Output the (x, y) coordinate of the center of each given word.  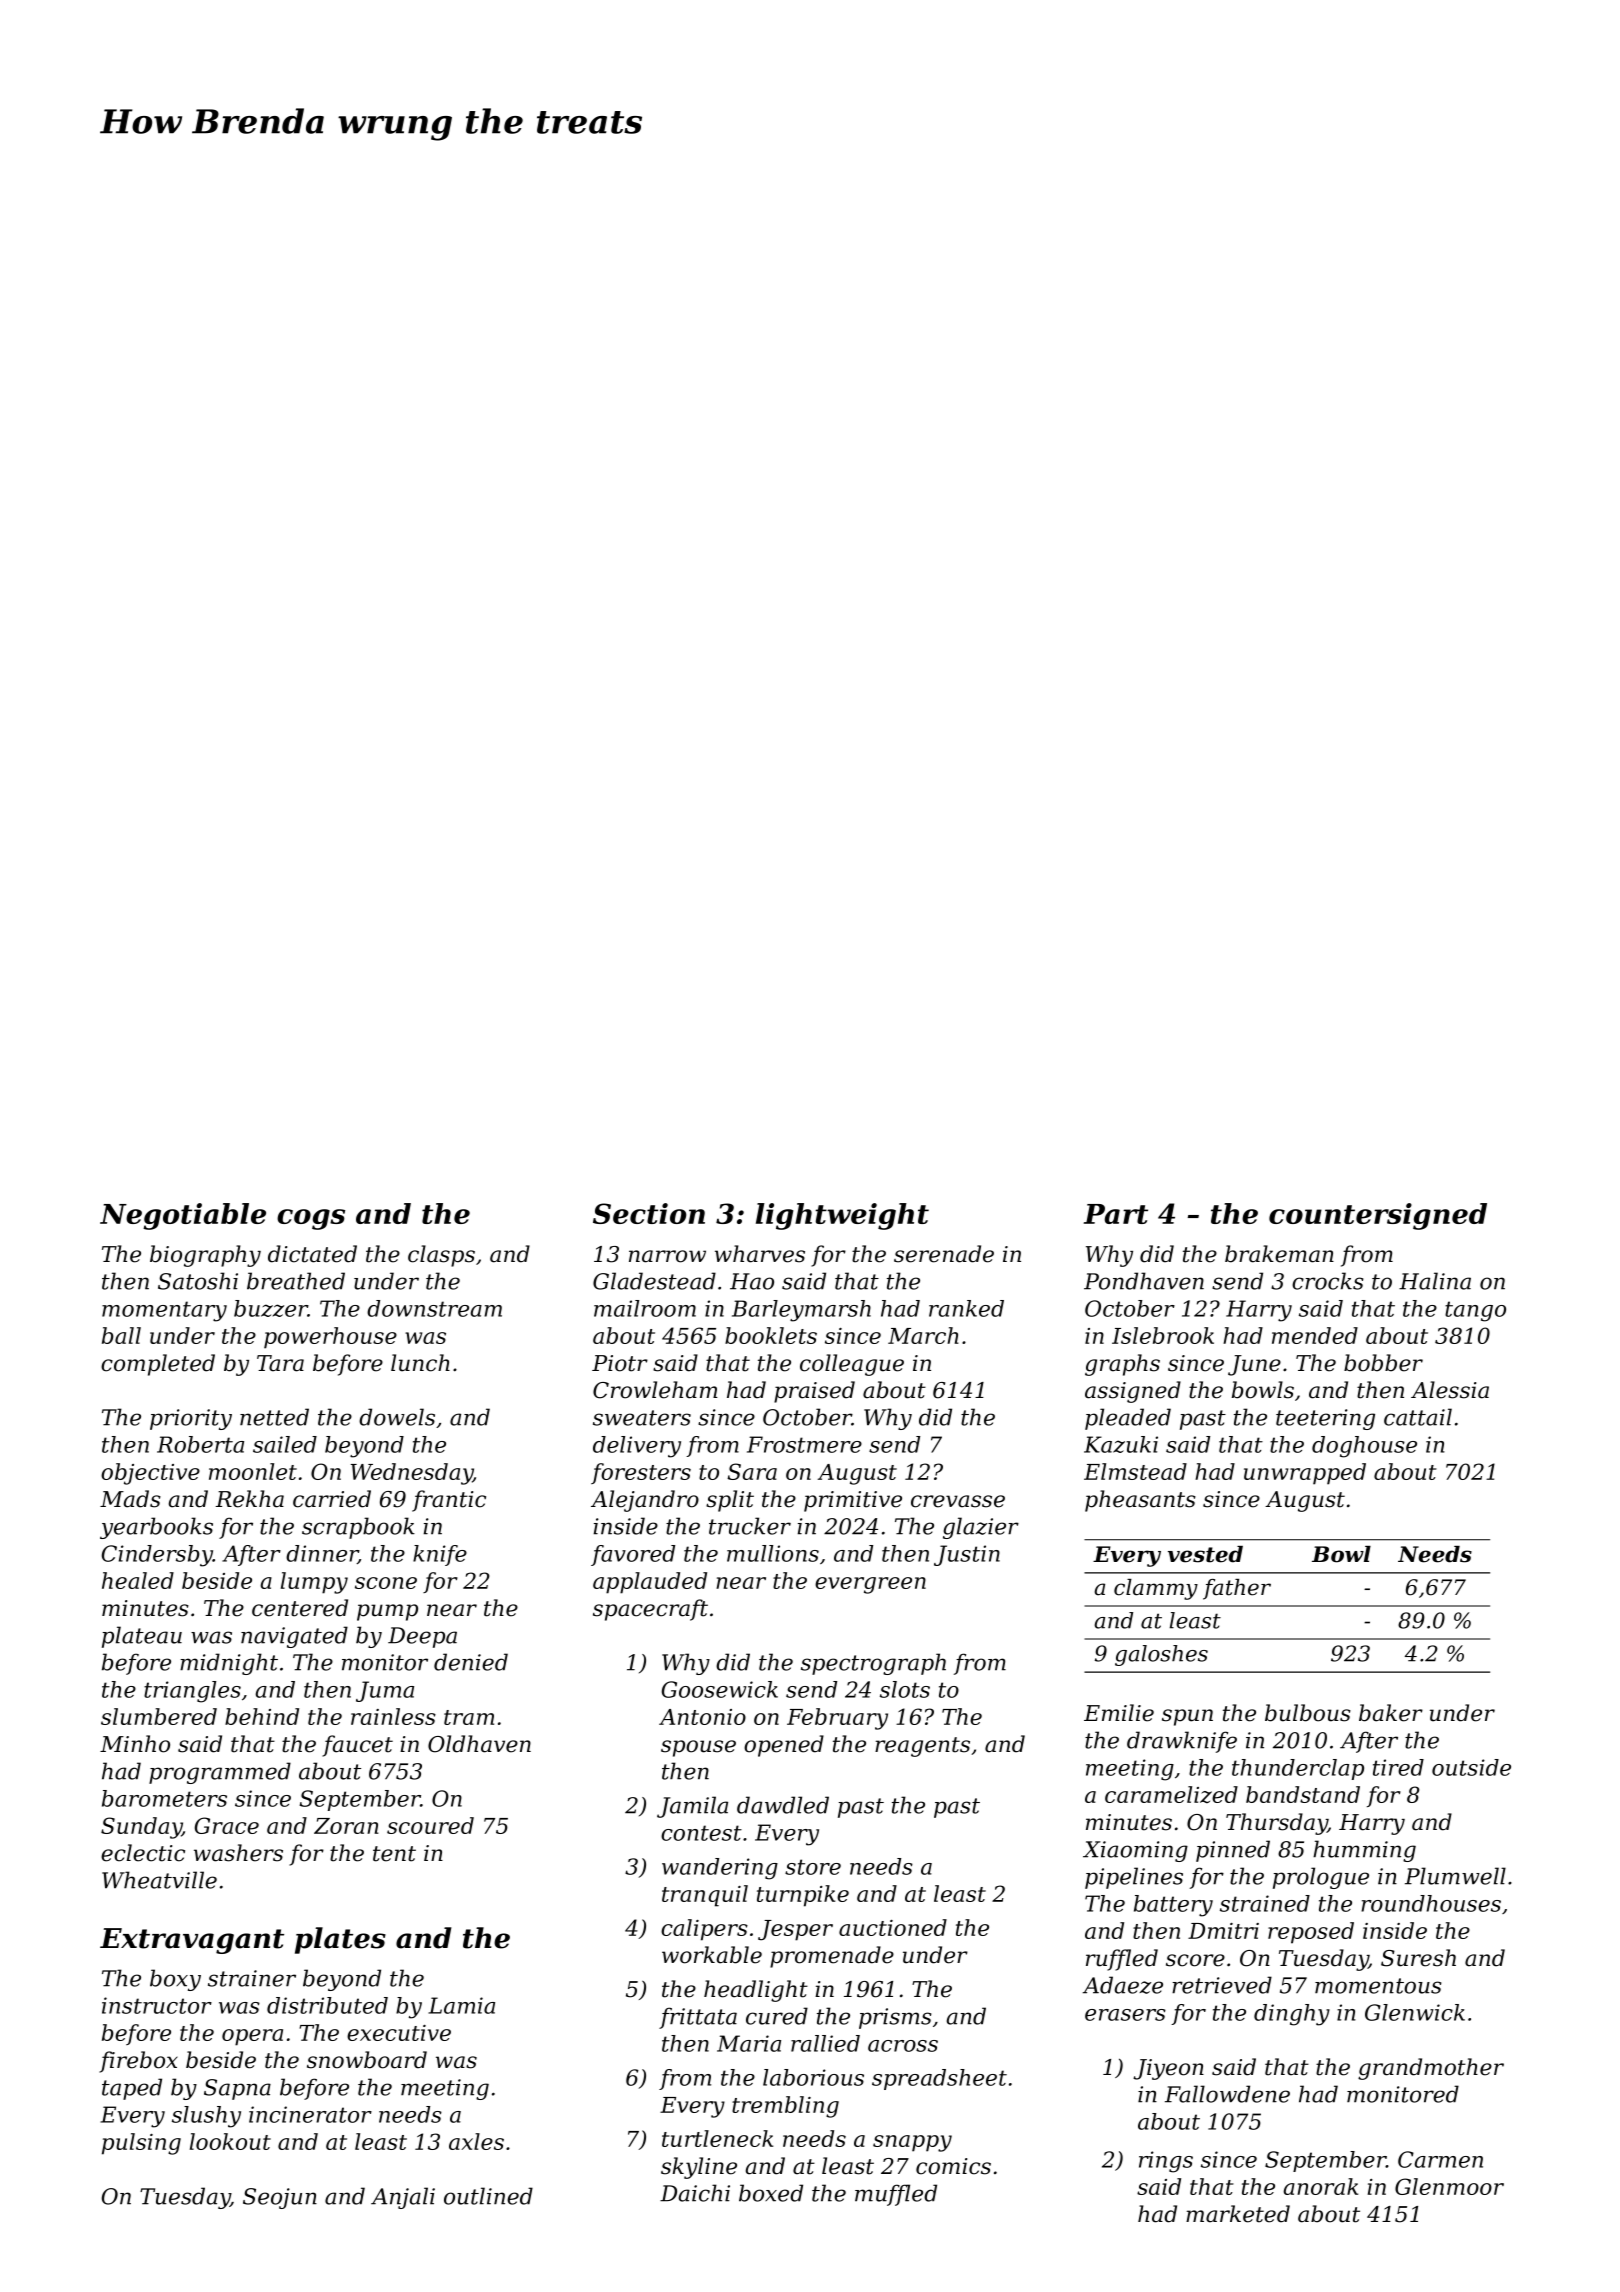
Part (1116, 1214)
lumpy (314, 1583)
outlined (488, 2196)
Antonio (702, 1717)
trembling (785, 2107)
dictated (312, 1254)
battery (1173, 1906)
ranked (966, 1308)
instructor (157, 2005)
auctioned (893, 1927)
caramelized (1171, 1794)
